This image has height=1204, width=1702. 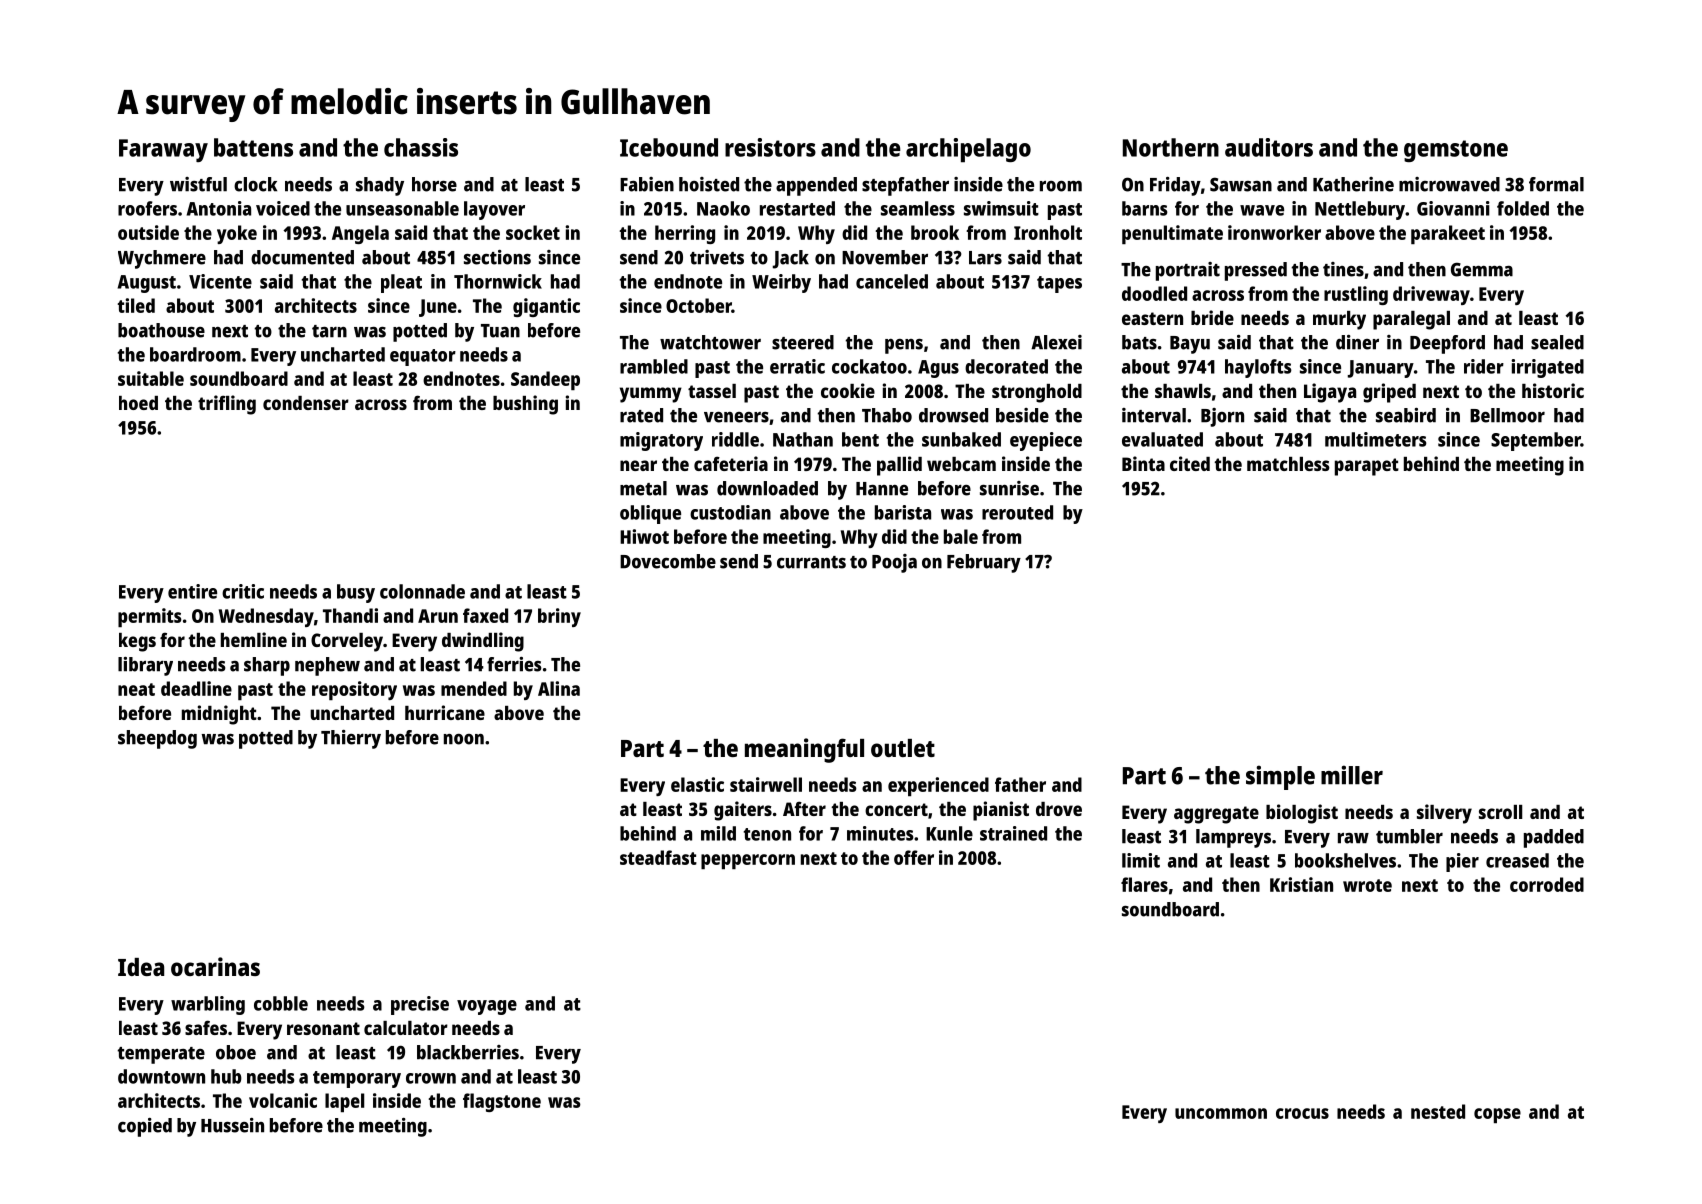 What do you see at coordinates (559, 688) in the image?
I see `Alina` at bounding box center [559, 688].
